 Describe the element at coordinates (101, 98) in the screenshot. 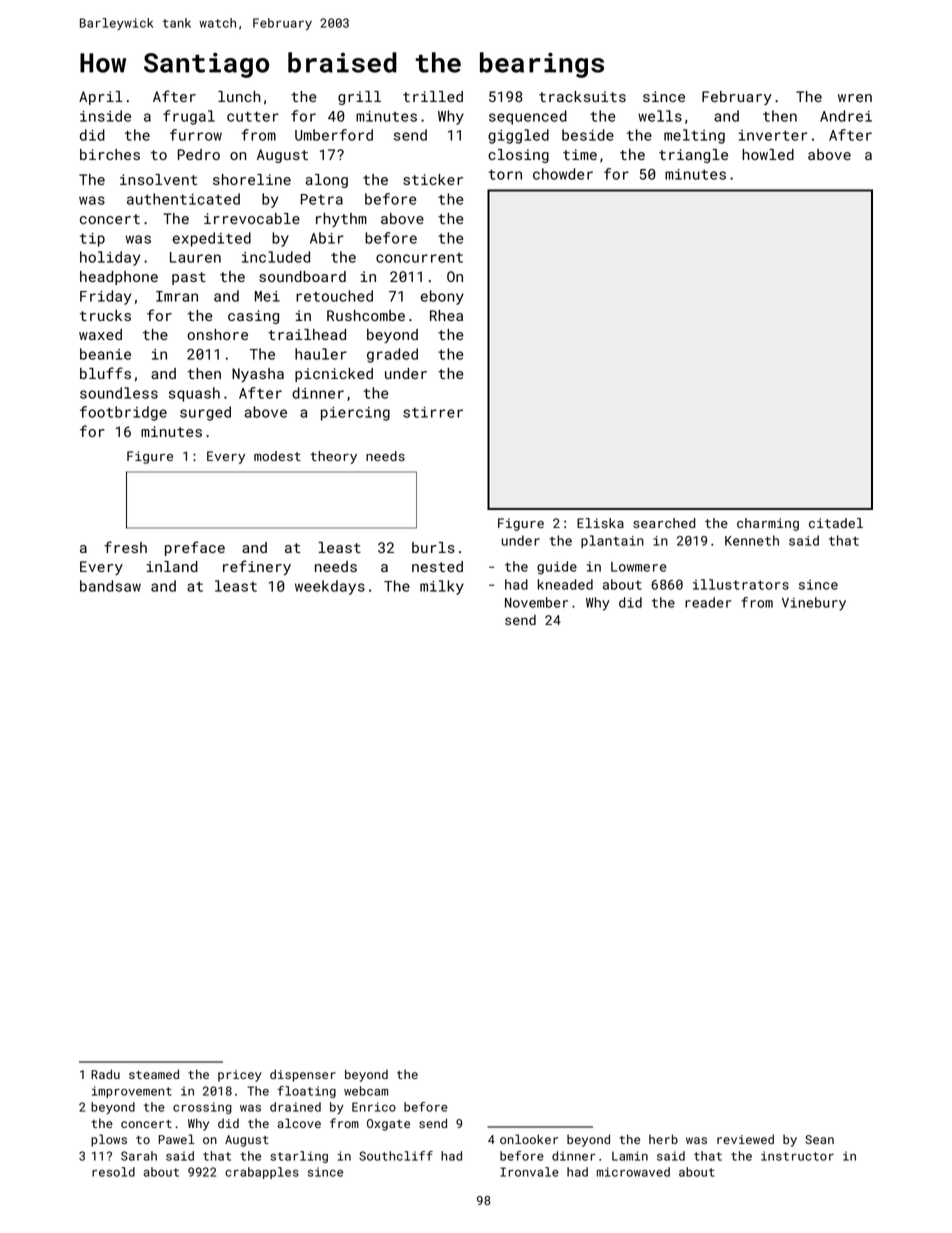

I see `April` at that location.
